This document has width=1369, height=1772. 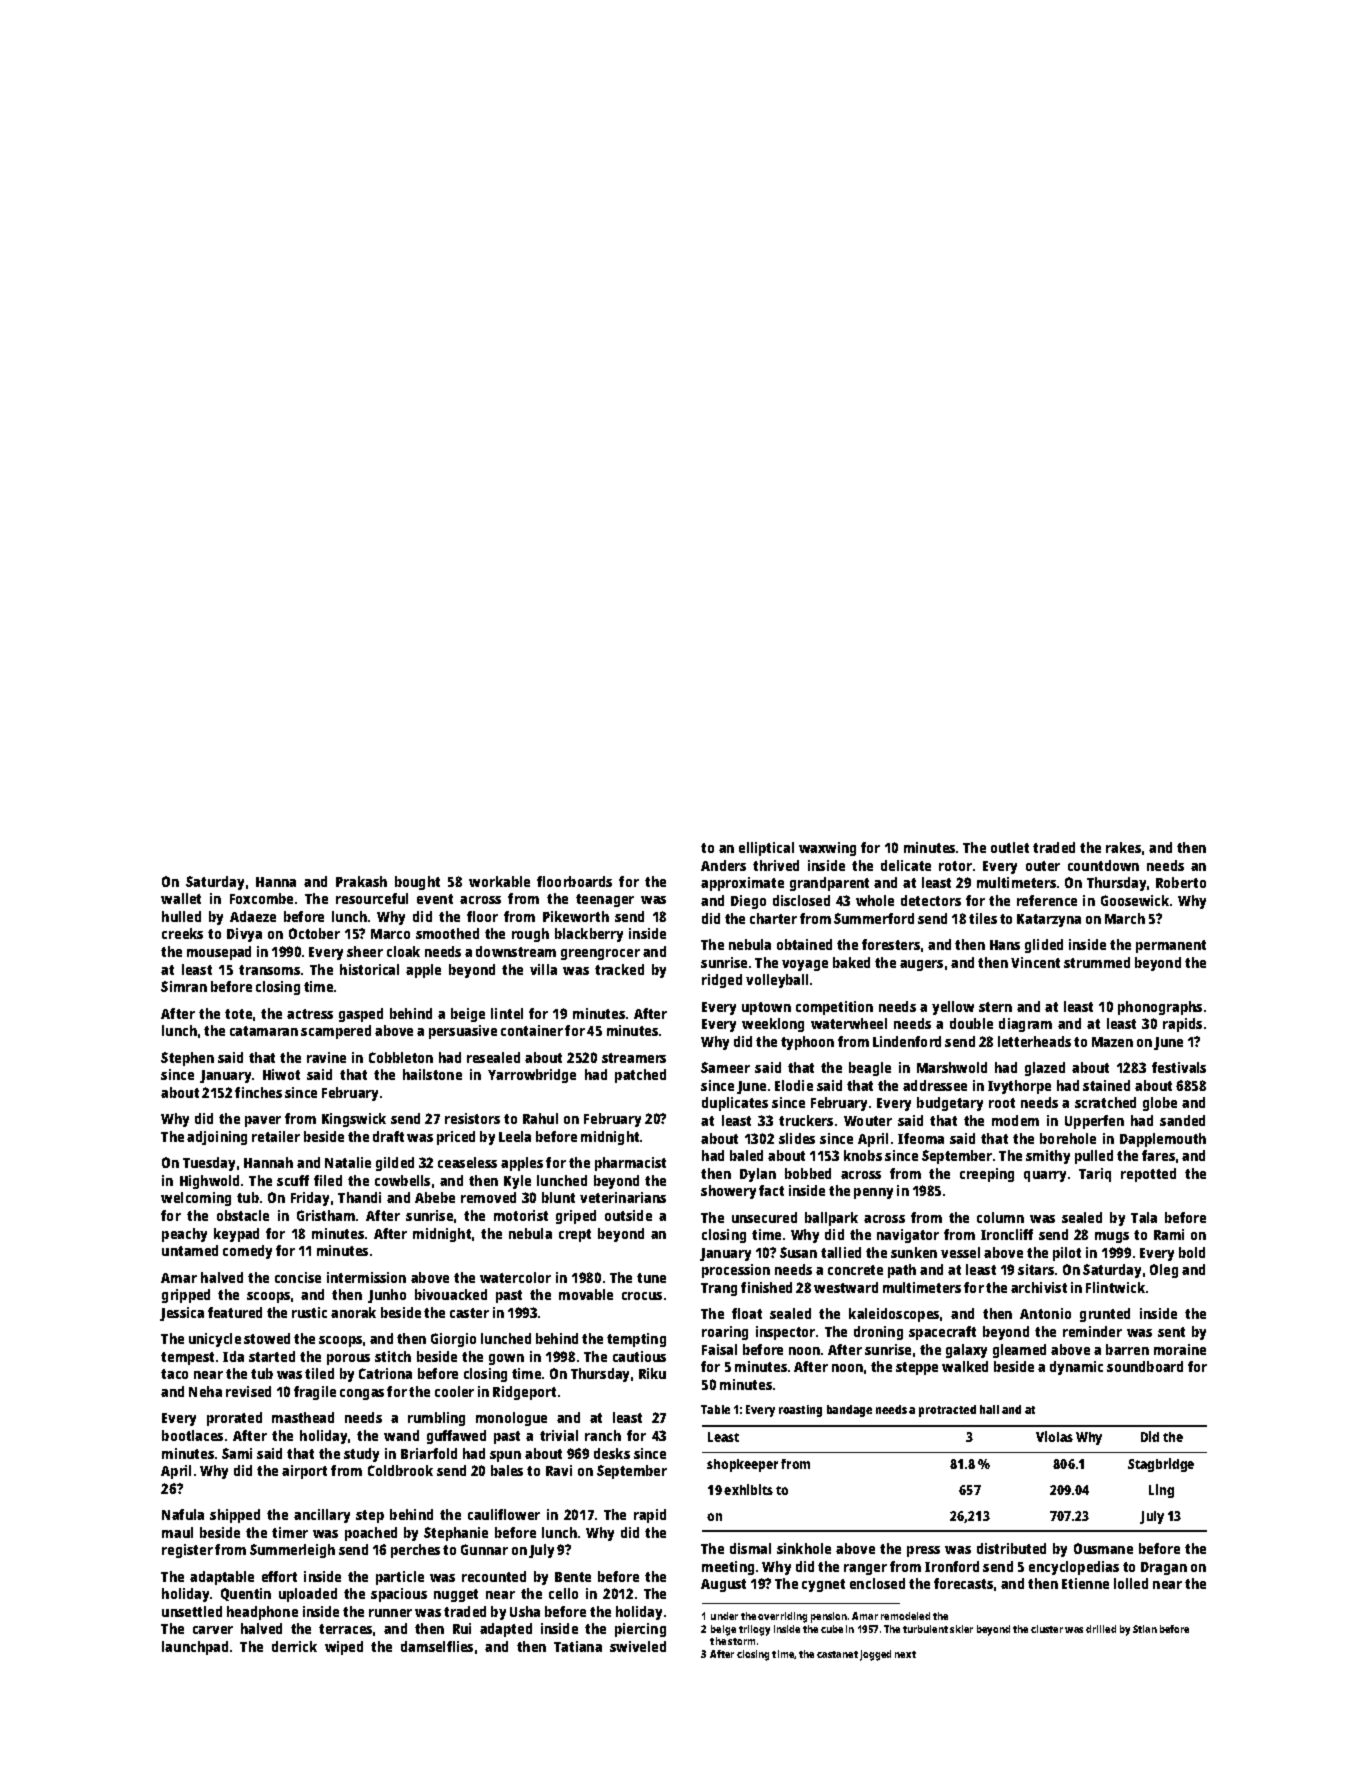 I want to click on concise, so click(x=298, y=1277).
